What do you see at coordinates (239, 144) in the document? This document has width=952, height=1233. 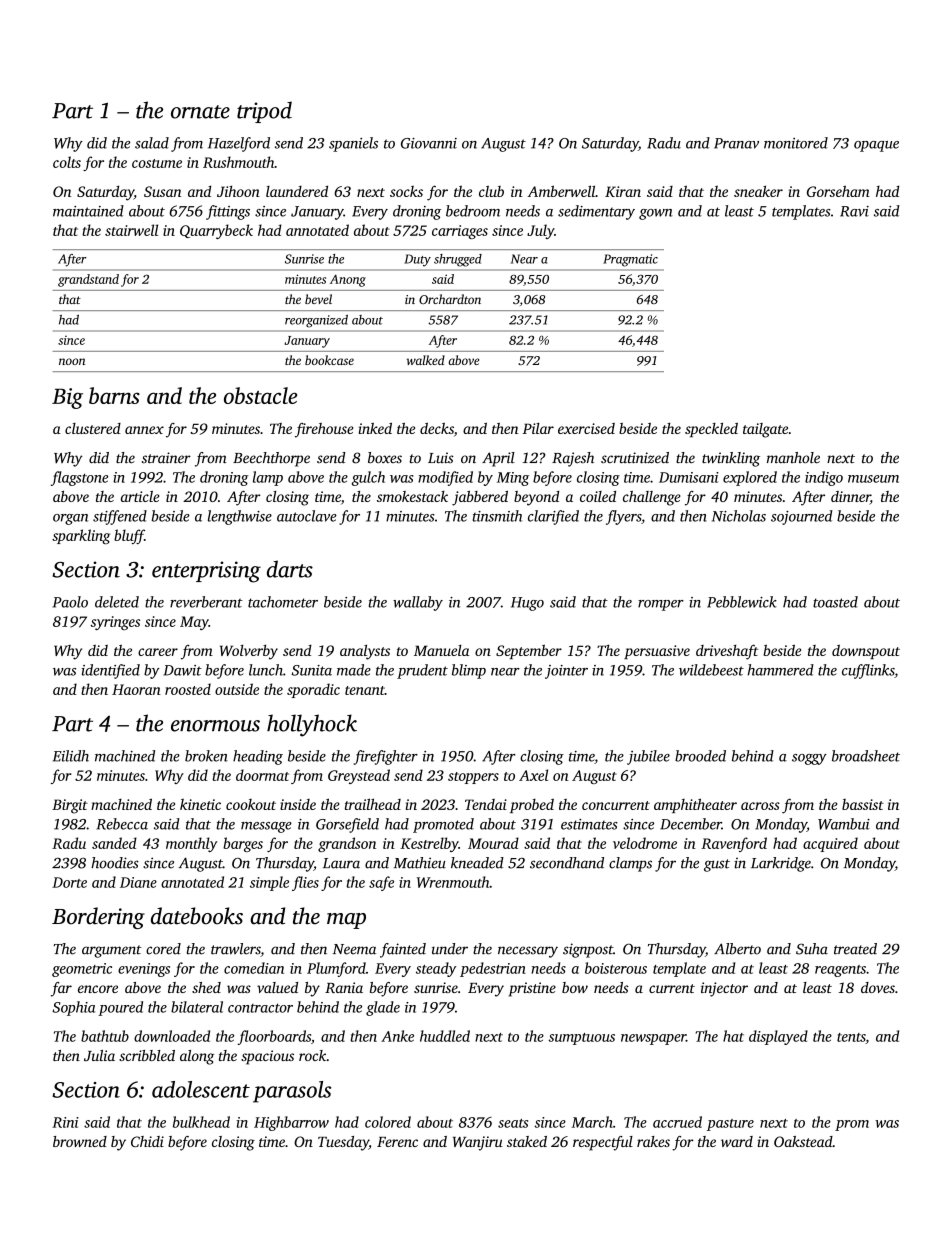 I see `Hazelford` at bounding box center [239, 144].
